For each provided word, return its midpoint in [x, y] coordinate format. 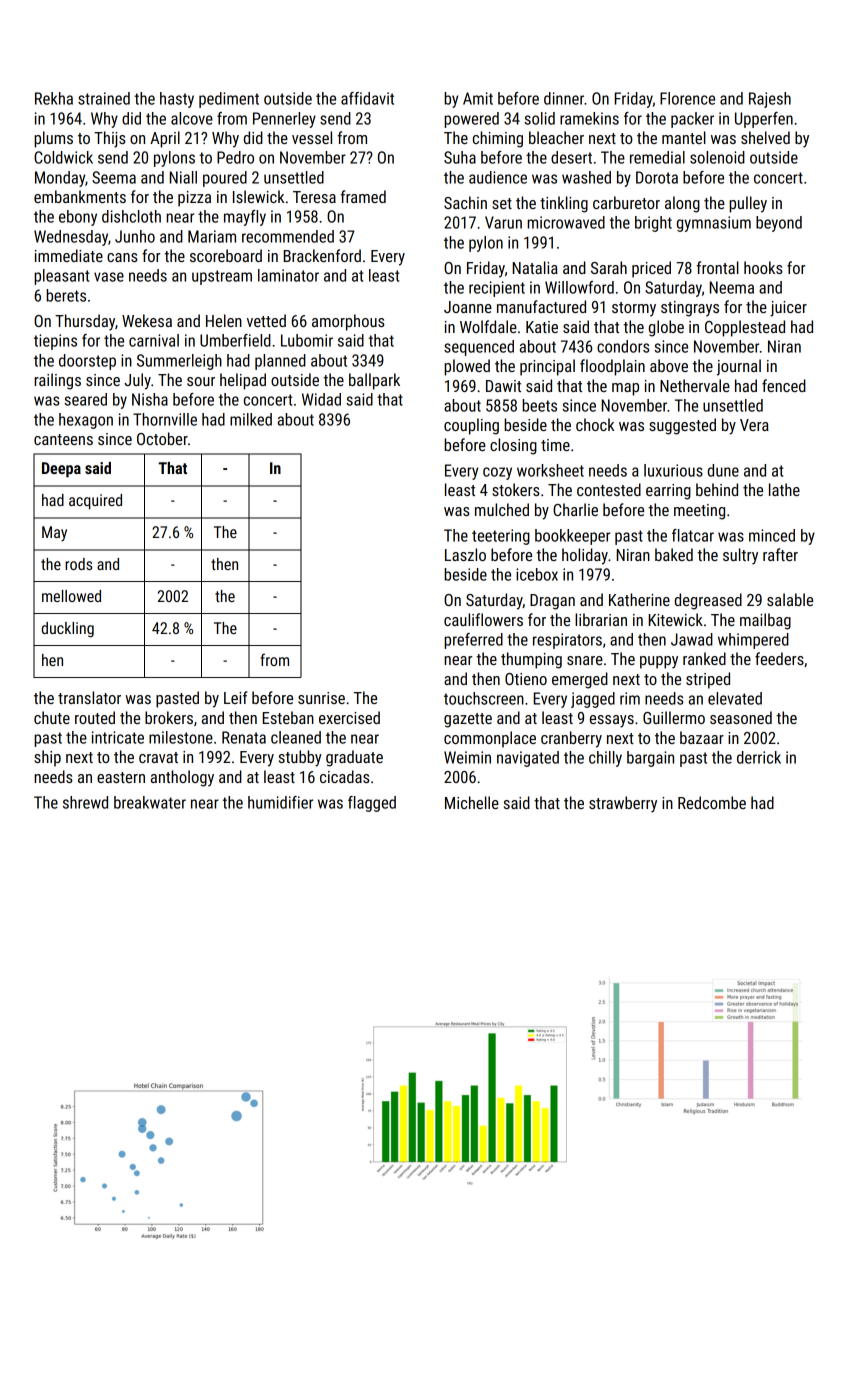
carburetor [626, 202]
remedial [657, 157]
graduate [354, 758]
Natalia [535, 267]
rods [78, 564]
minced [772, 535]
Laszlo [465, 554]
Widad [321, 399]
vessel [312, 137]
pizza [194, 199]
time [555, 445]
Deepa [61, 470]
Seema [114, 177]
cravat [158, 757]
